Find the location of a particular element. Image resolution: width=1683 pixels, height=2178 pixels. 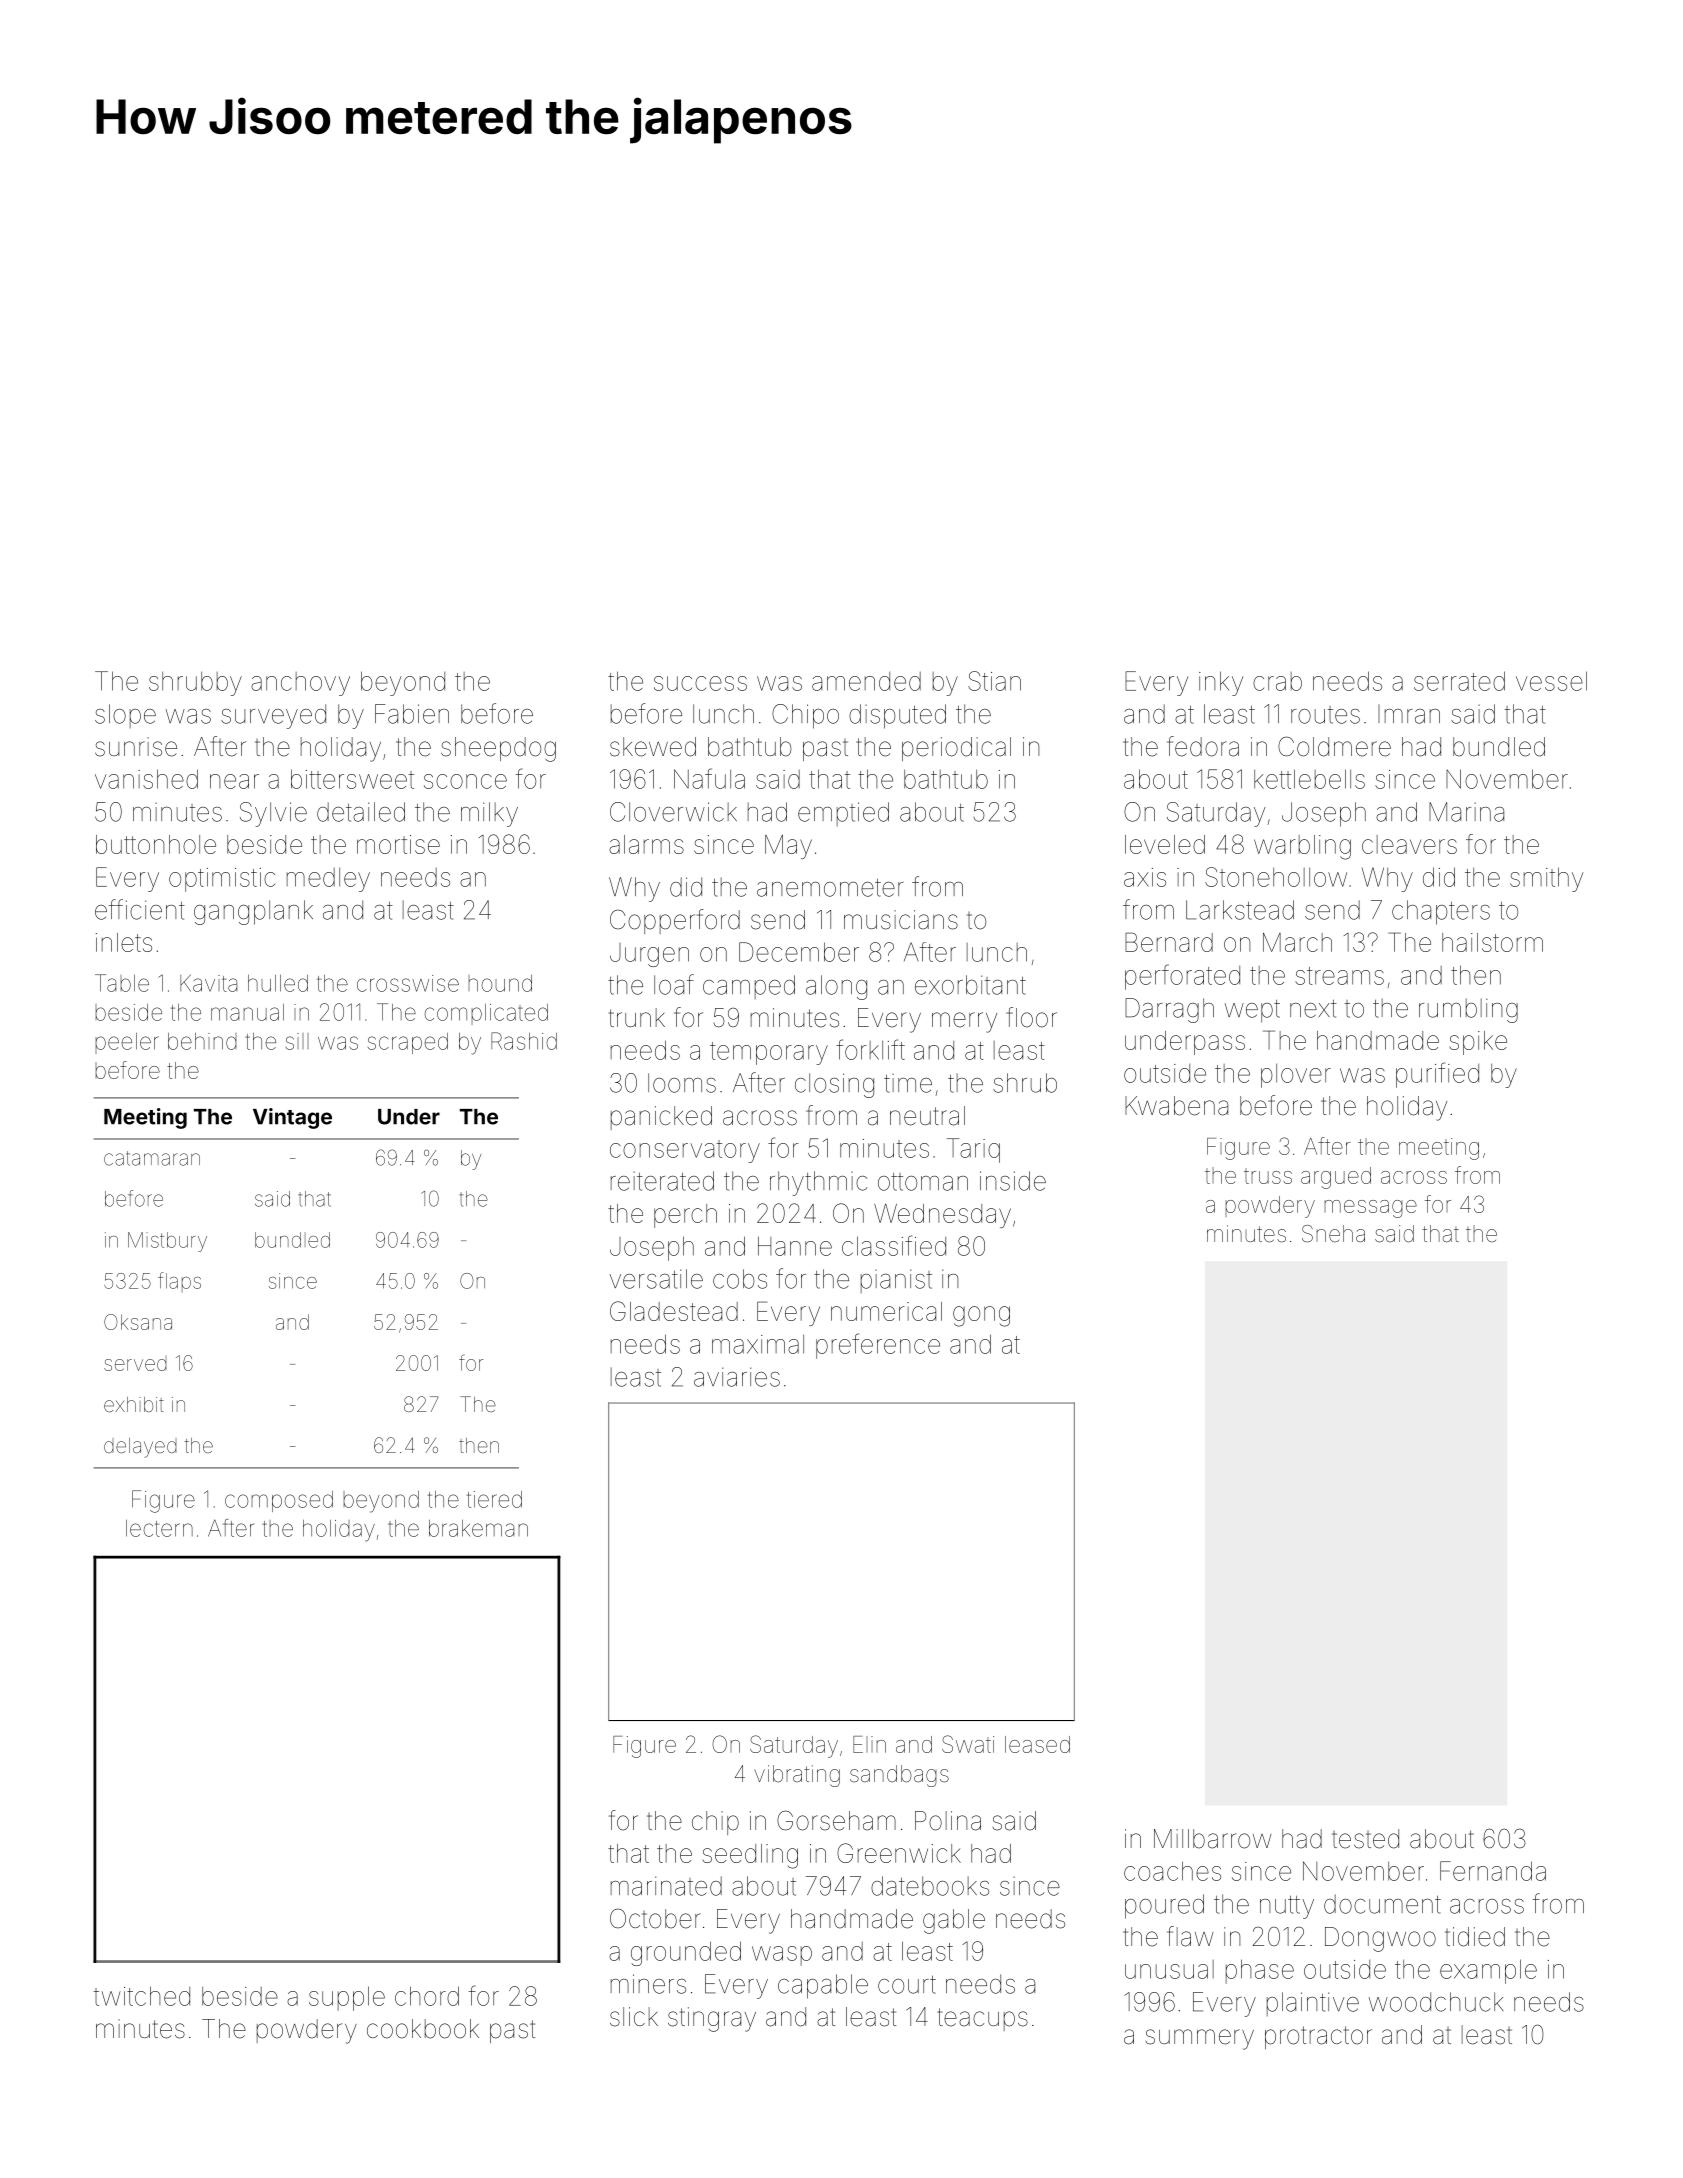

Fernanda is located at coordinates (1493, 1871).
